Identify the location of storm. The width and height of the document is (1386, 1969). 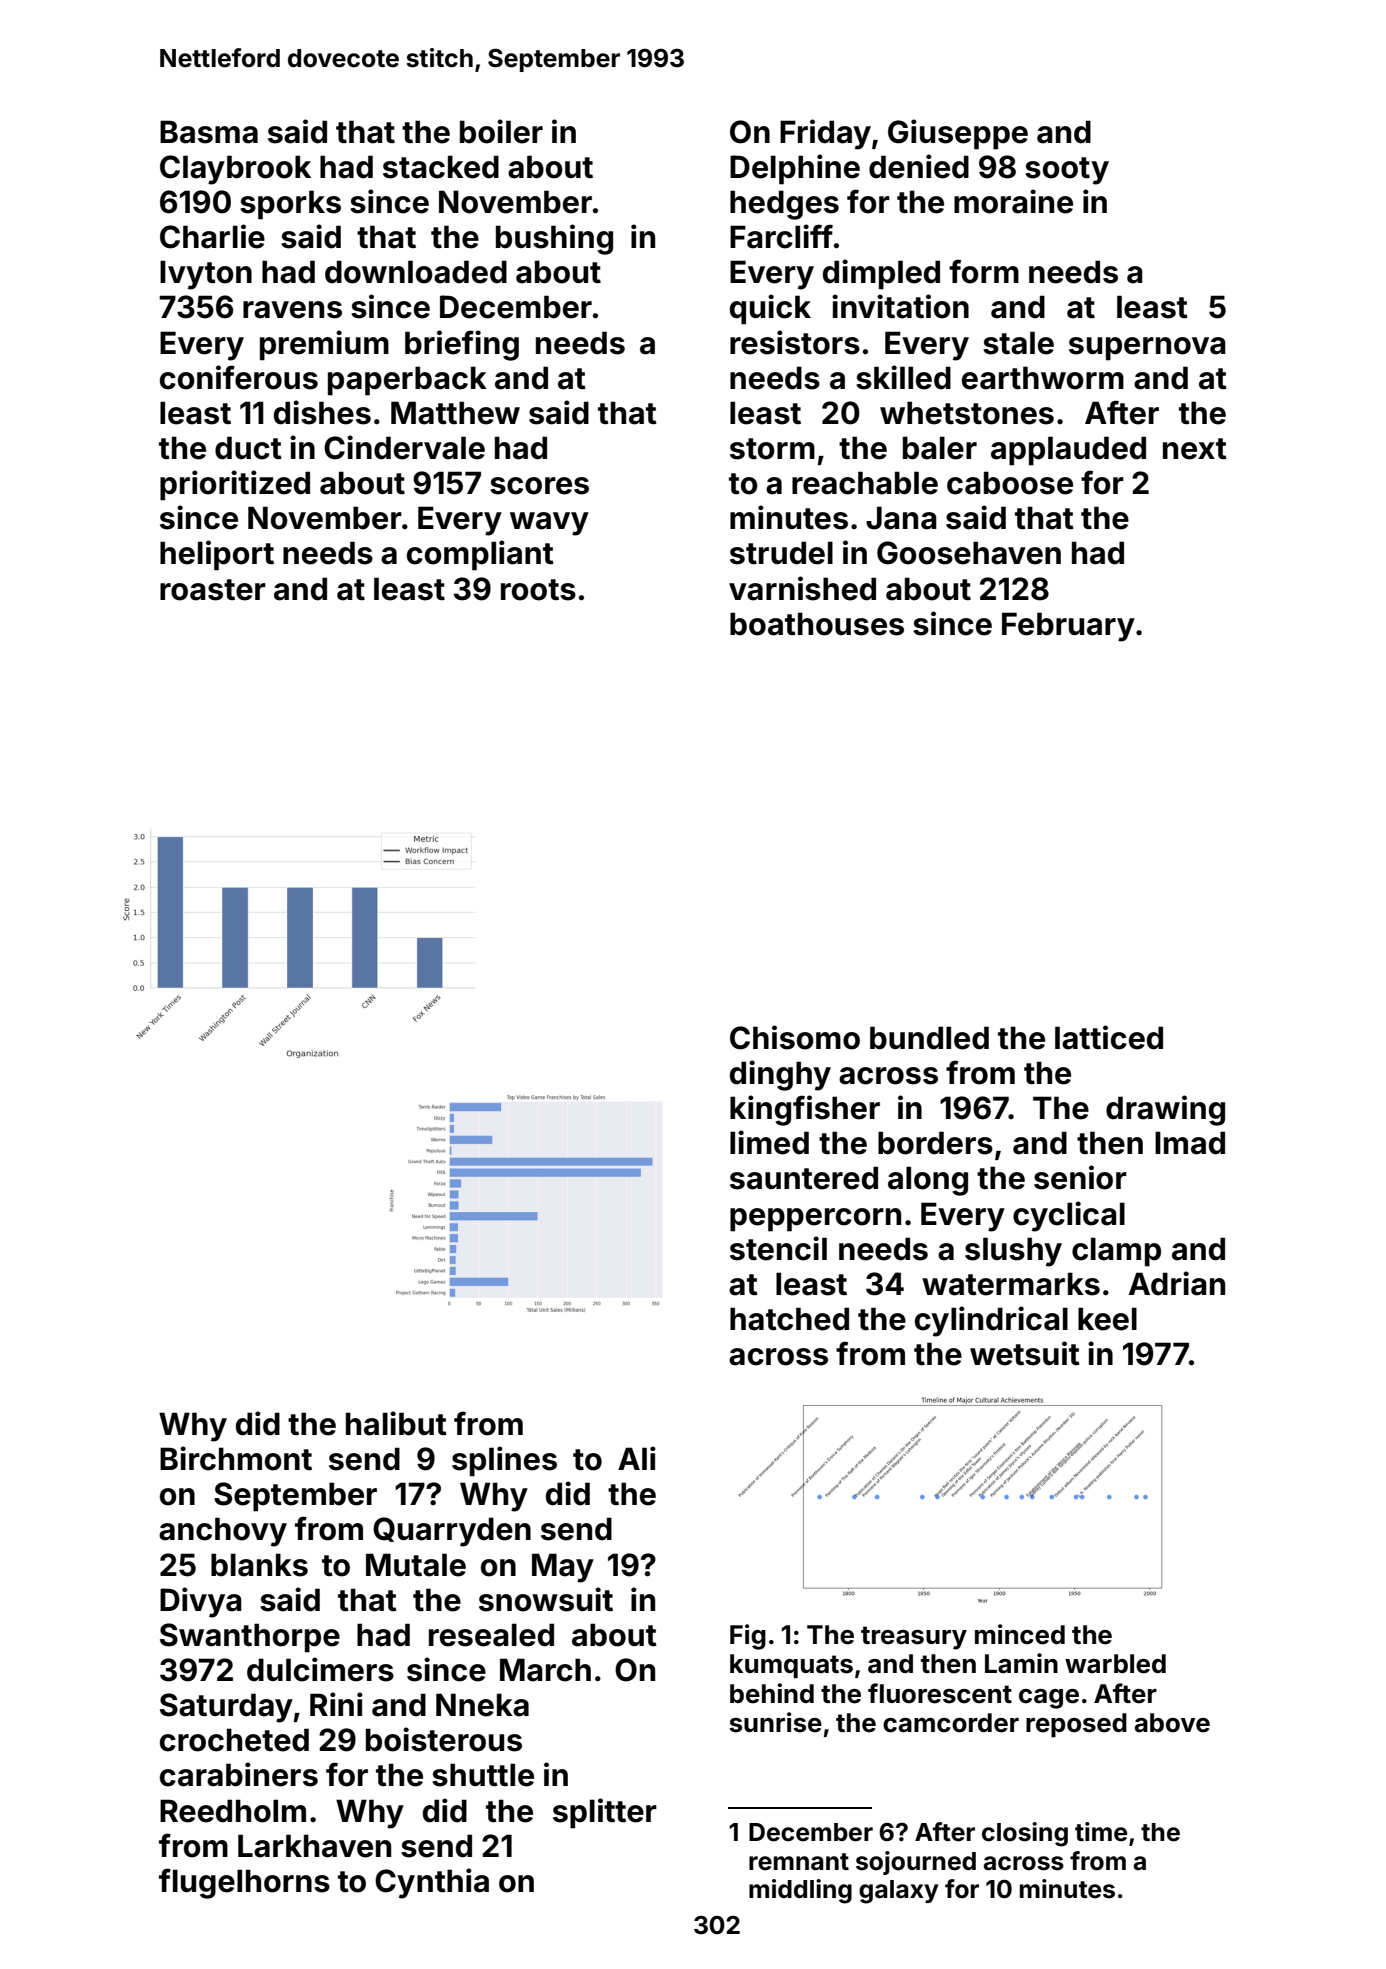
(772, 449).
